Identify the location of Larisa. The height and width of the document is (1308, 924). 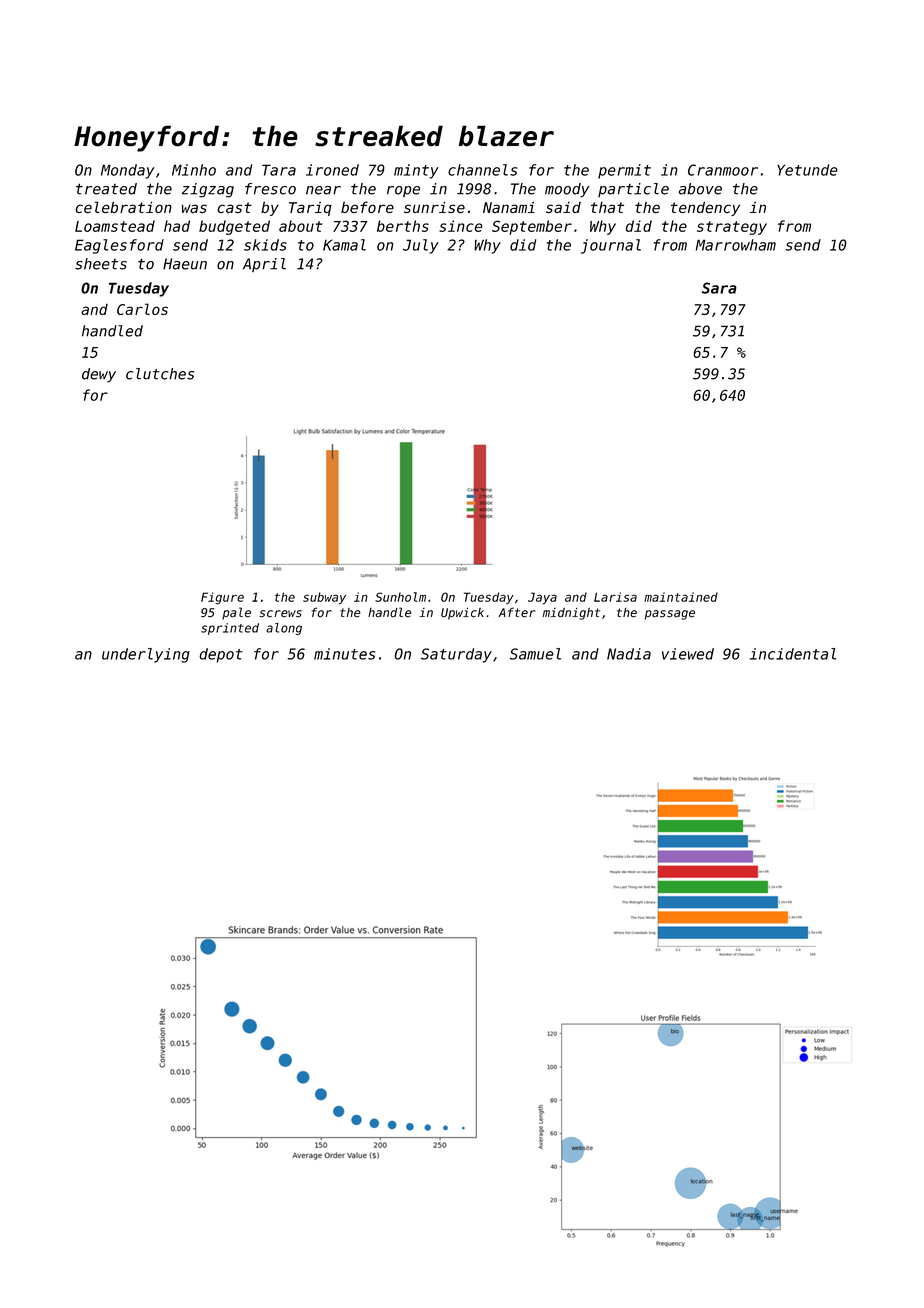
(615, 597).
